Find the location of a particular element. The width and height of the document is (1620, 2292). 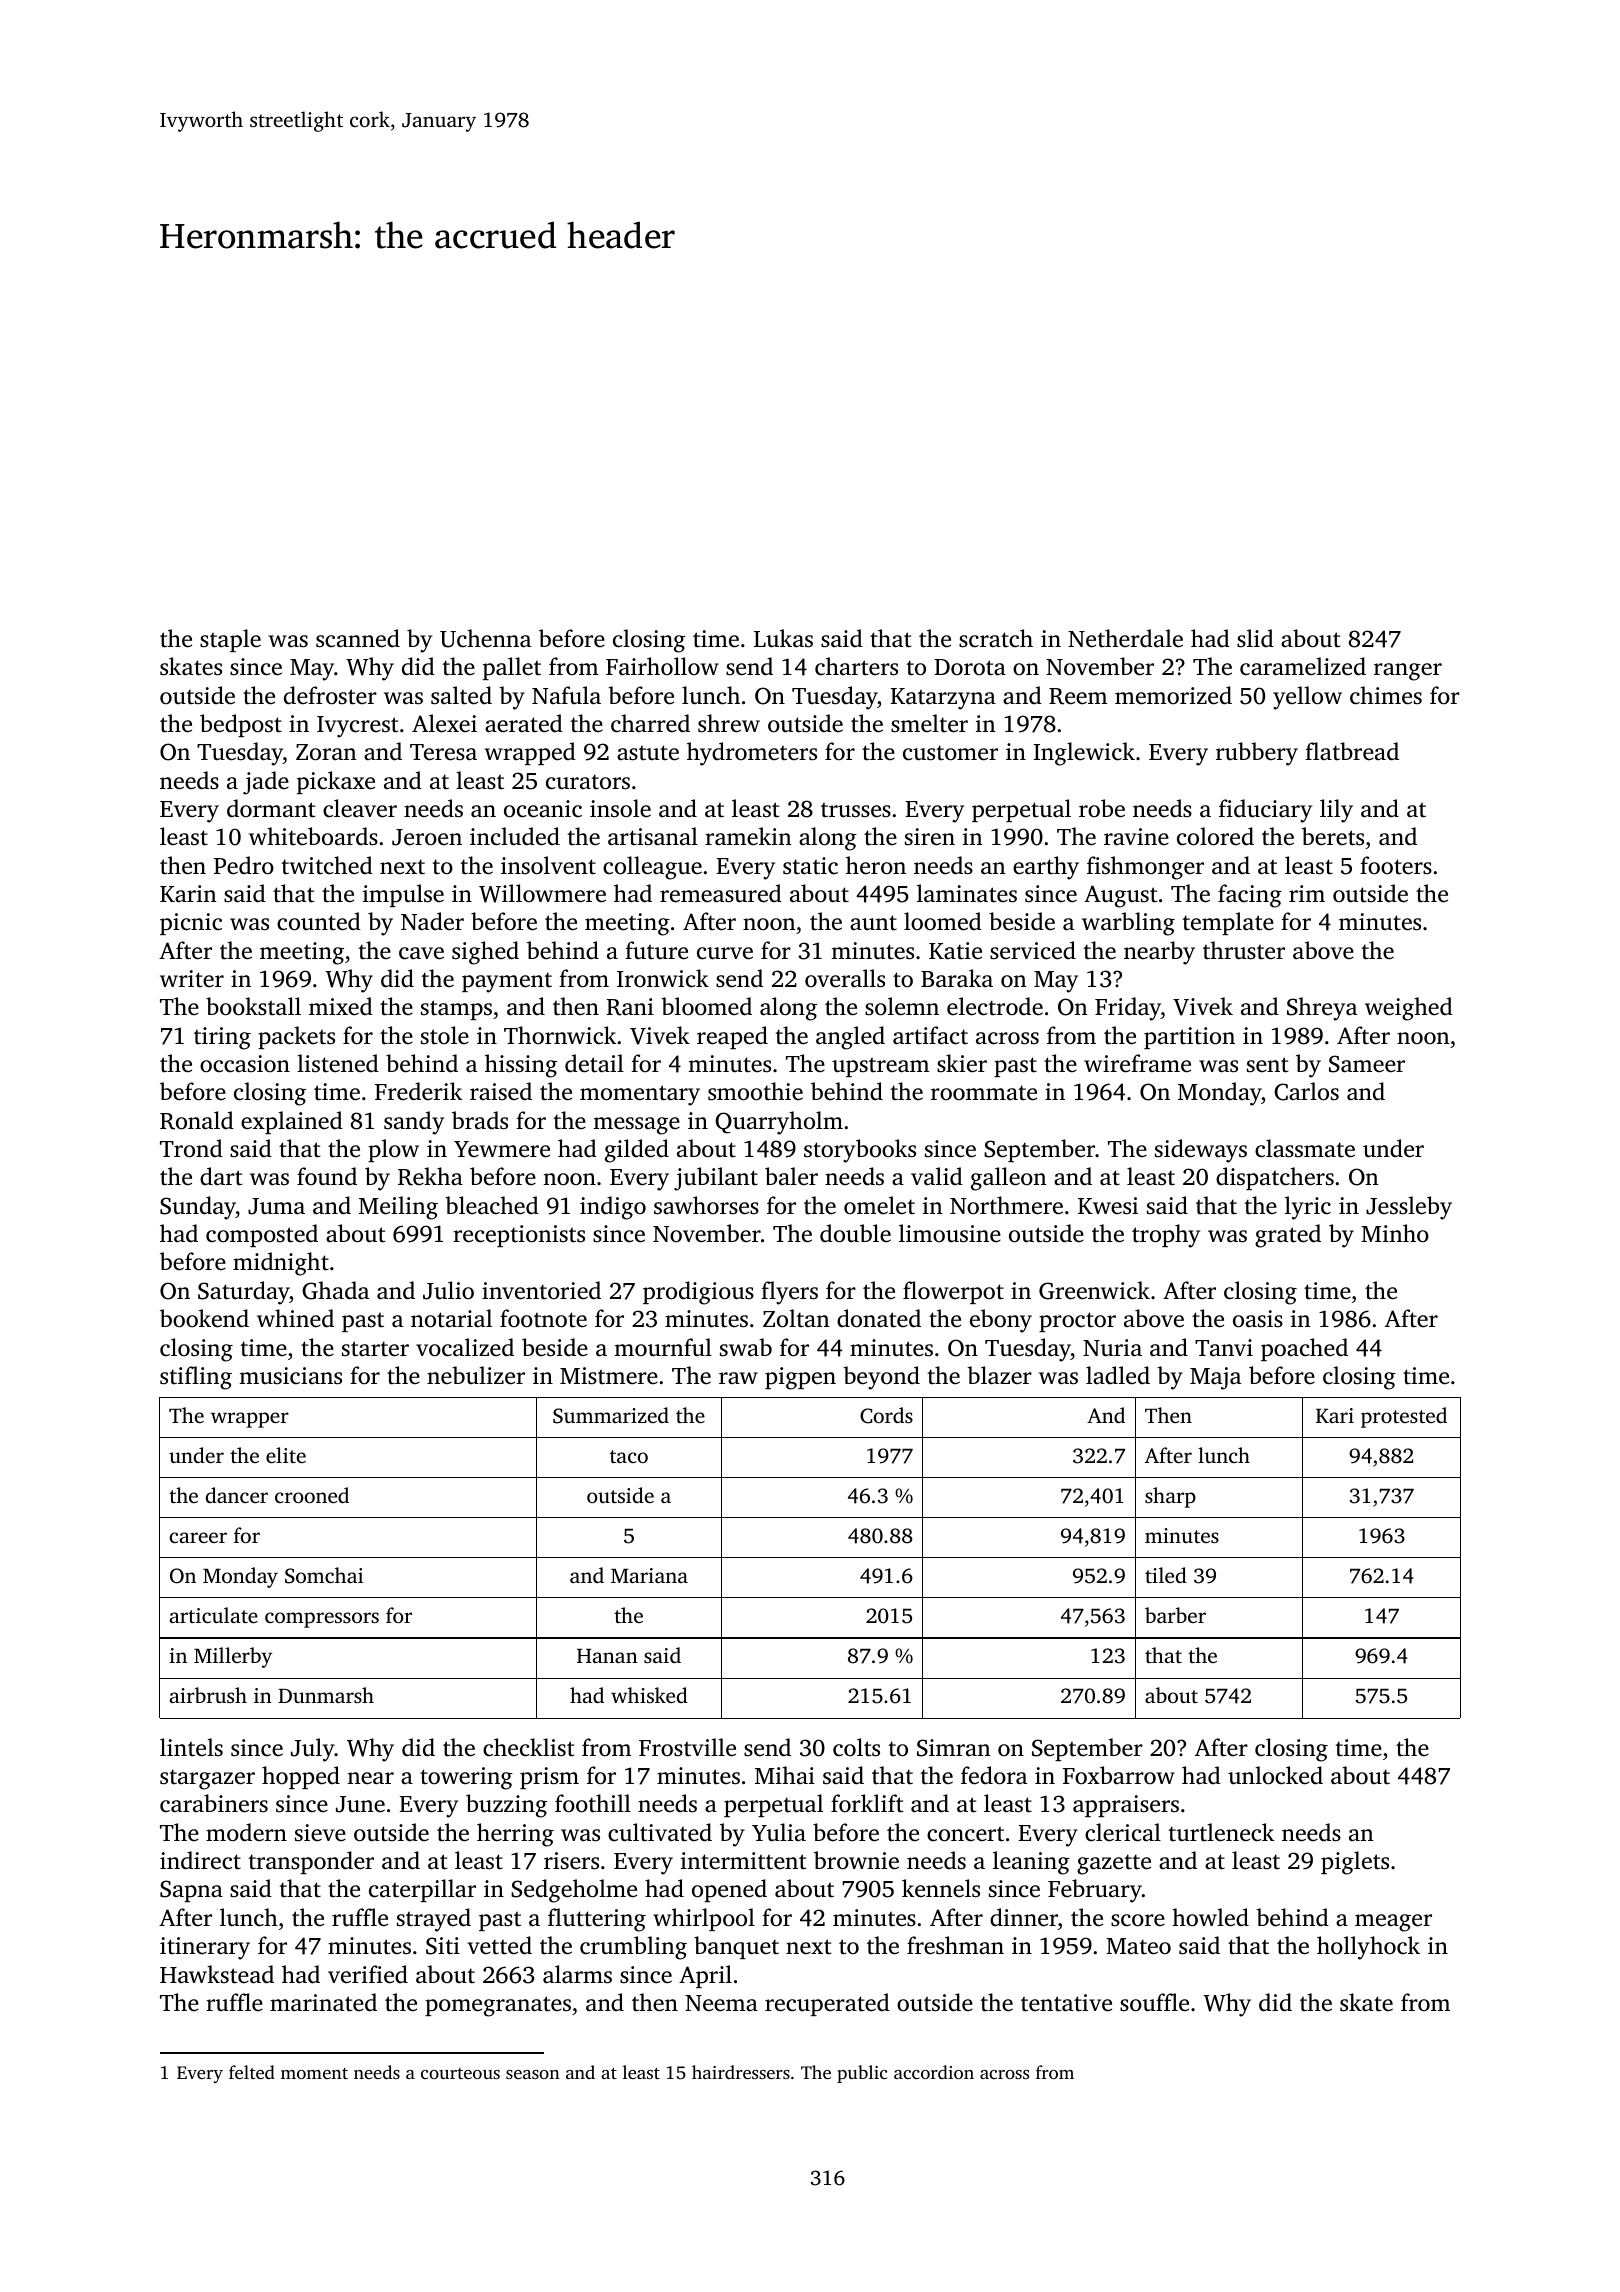

scanned is located at coordinates (358, 638).
